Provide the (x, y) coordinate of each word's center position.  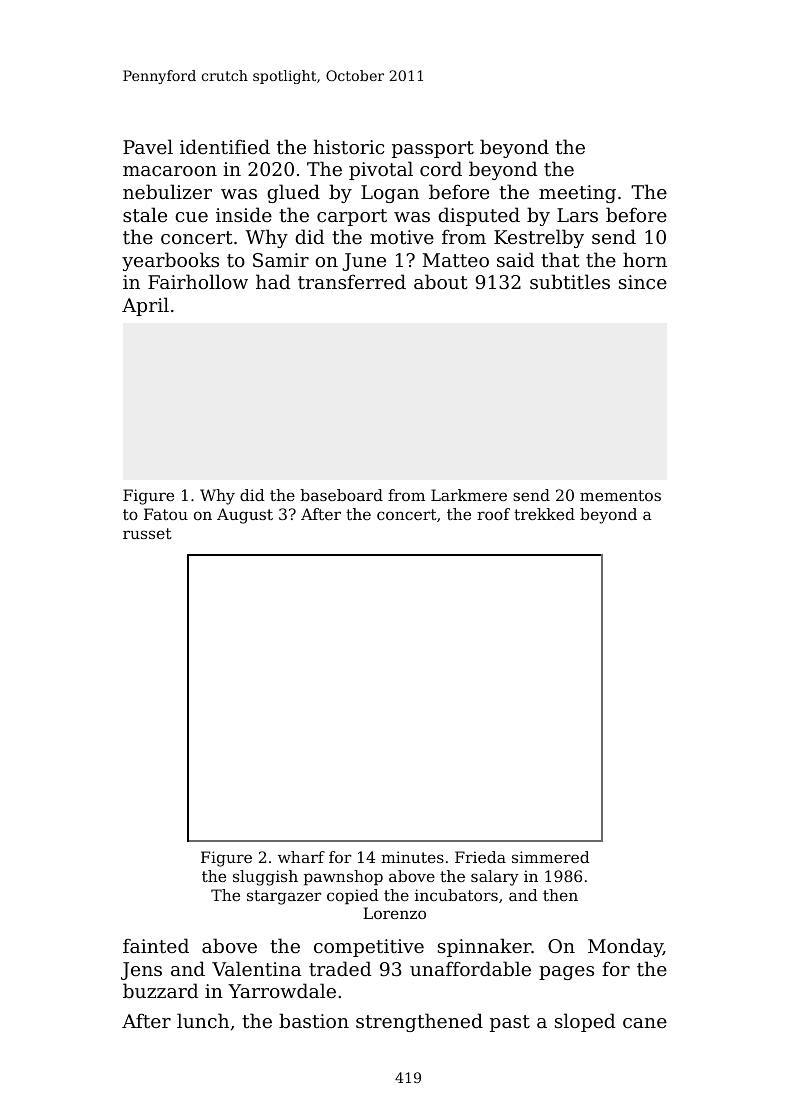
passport (433, 149)
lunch (203, 1020)
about (441, 281)
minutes (412, 857)
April (145, 306)
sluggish (265, 878)
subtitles (570, 281)
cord (441, 168)
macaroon (170, 171)
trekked (544, 514)
